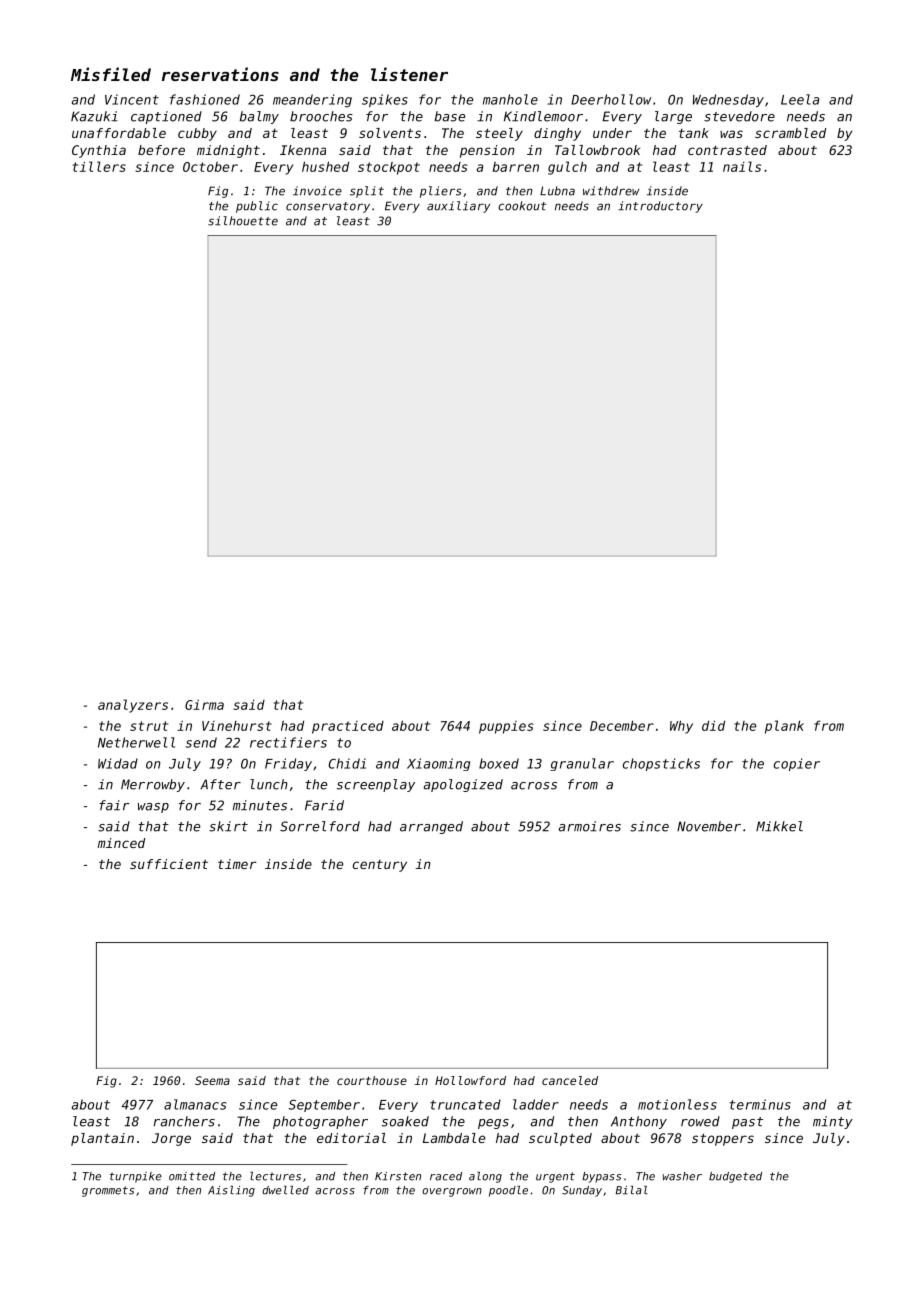 The height and width of the screenshot is (1308, 924). I want to click on nails, so click(742, 166).
